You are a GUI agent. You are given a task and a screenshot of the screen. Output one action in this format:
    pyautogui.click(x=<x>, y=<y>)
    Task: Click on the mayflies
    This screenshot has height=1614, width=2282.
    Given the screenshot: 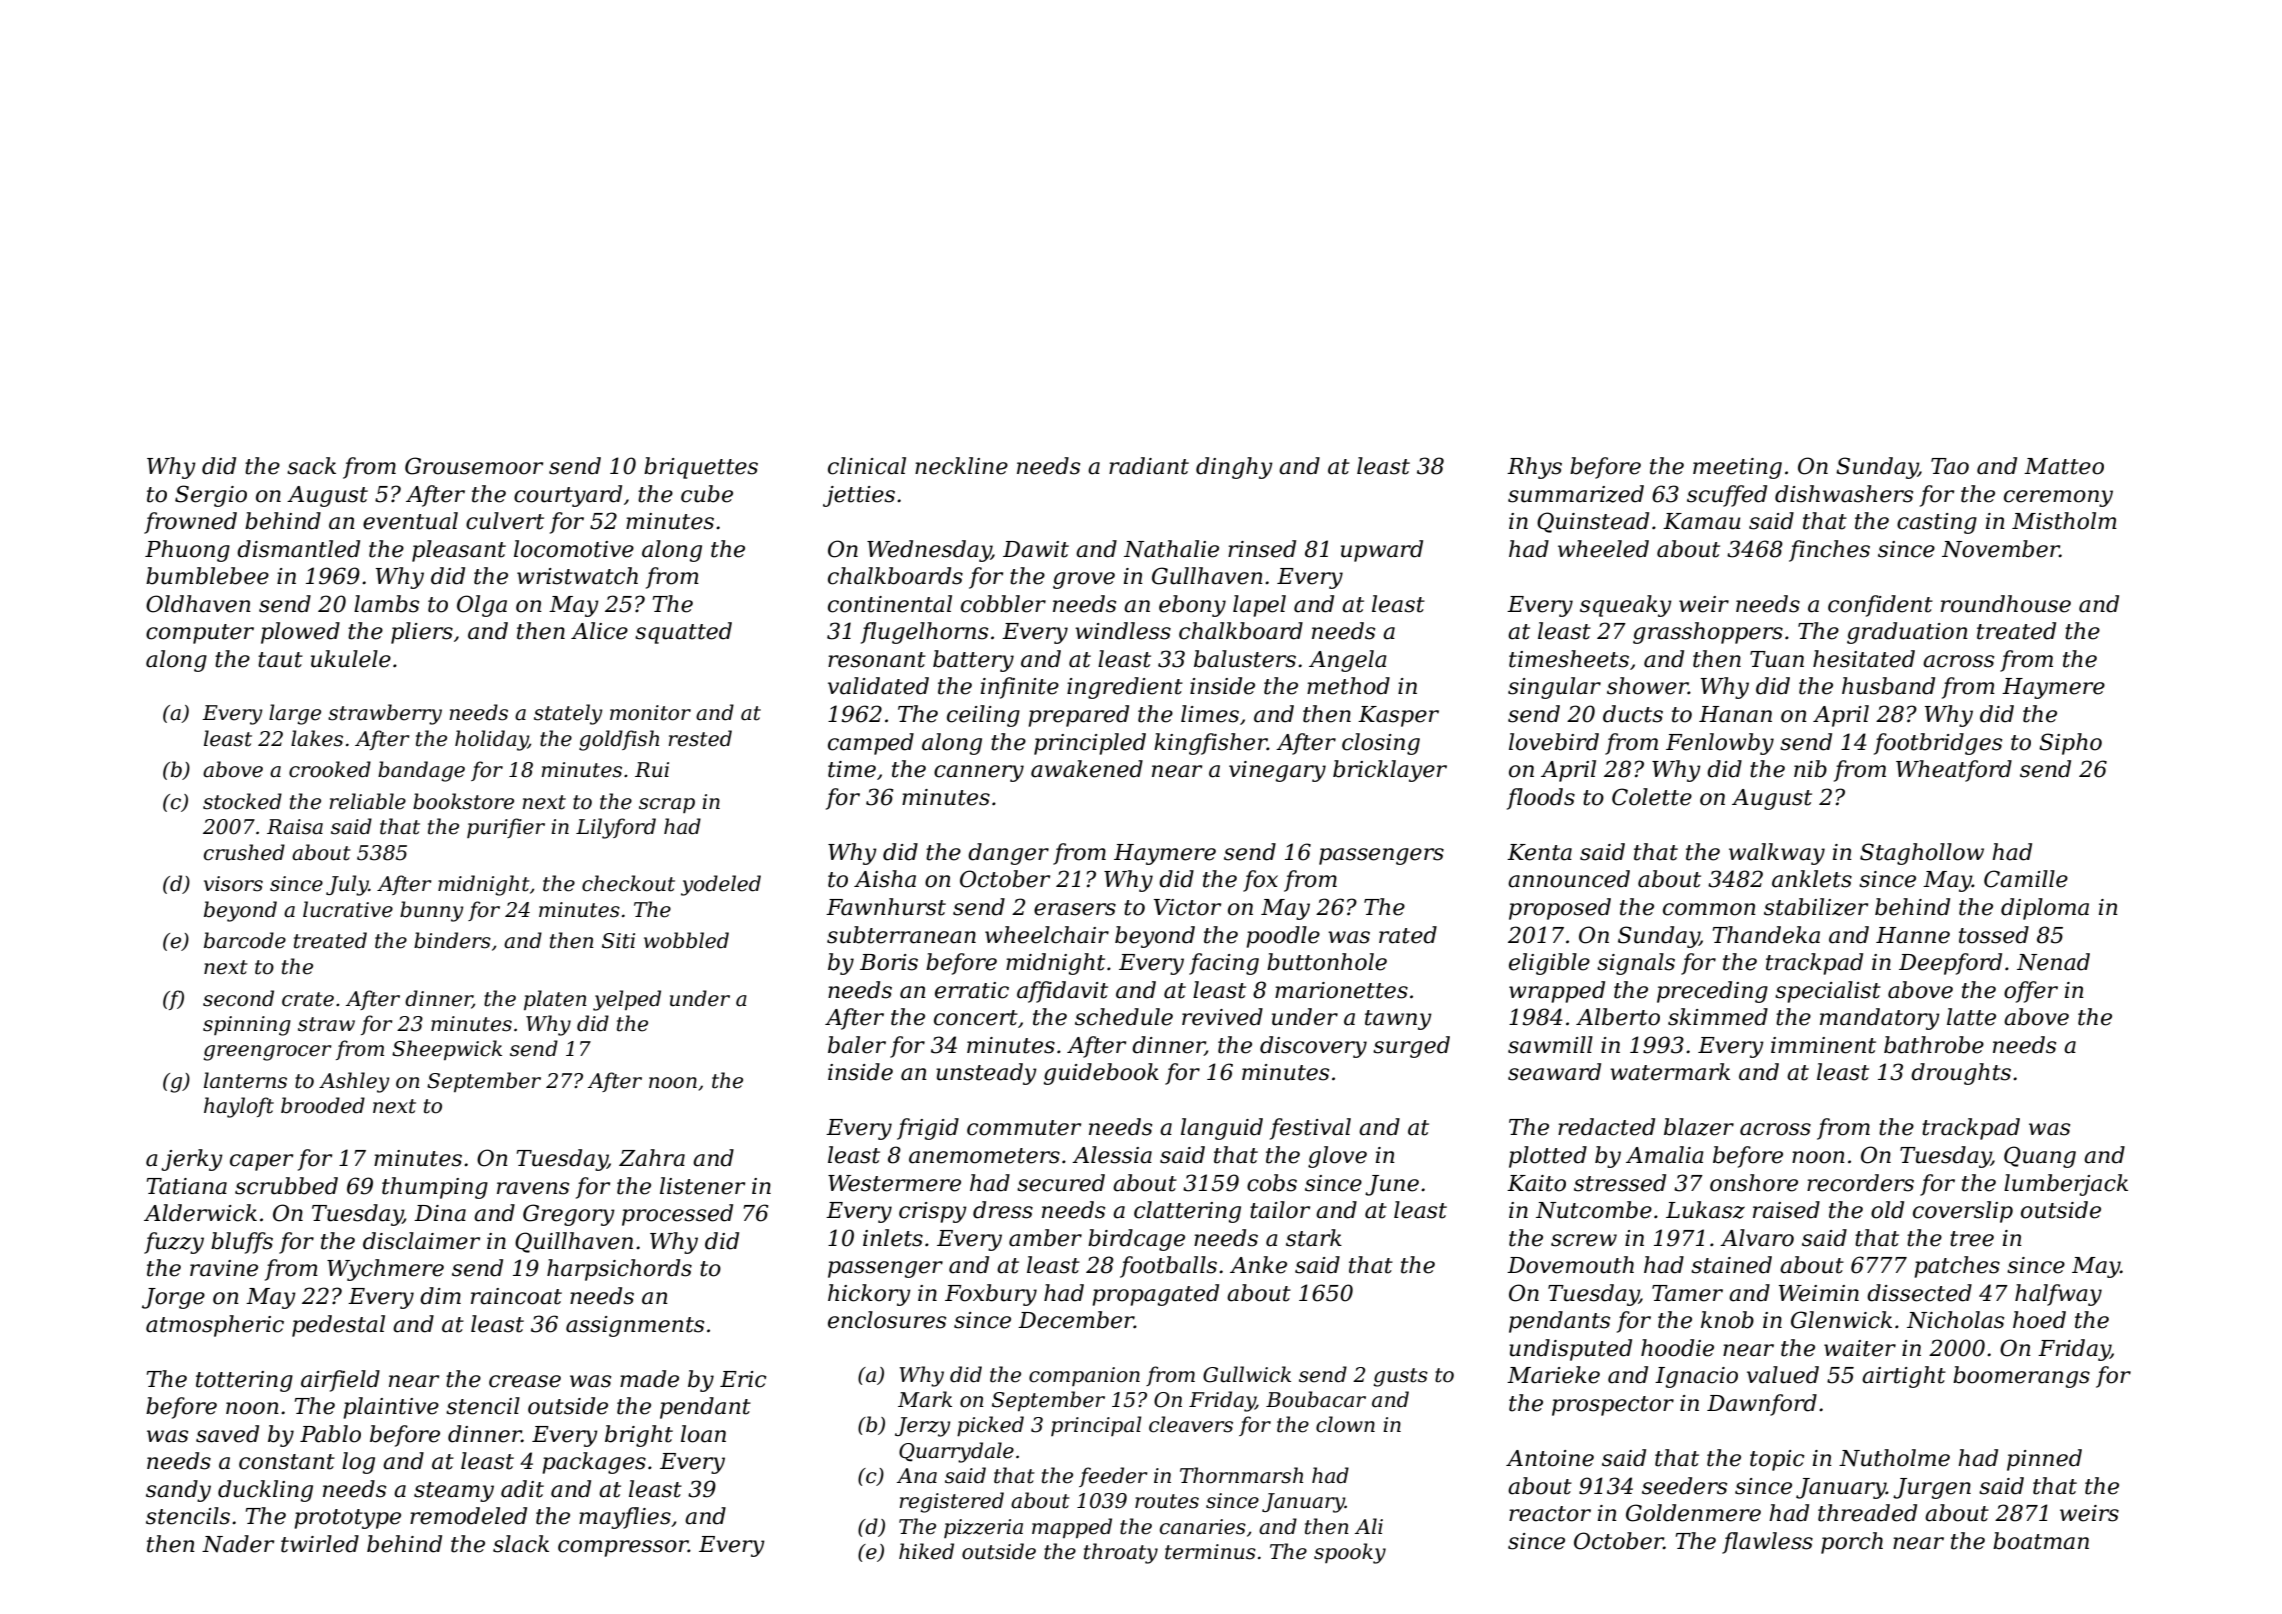 What is the action you would take?
    pyautogui.click(x=625, y=1518)
